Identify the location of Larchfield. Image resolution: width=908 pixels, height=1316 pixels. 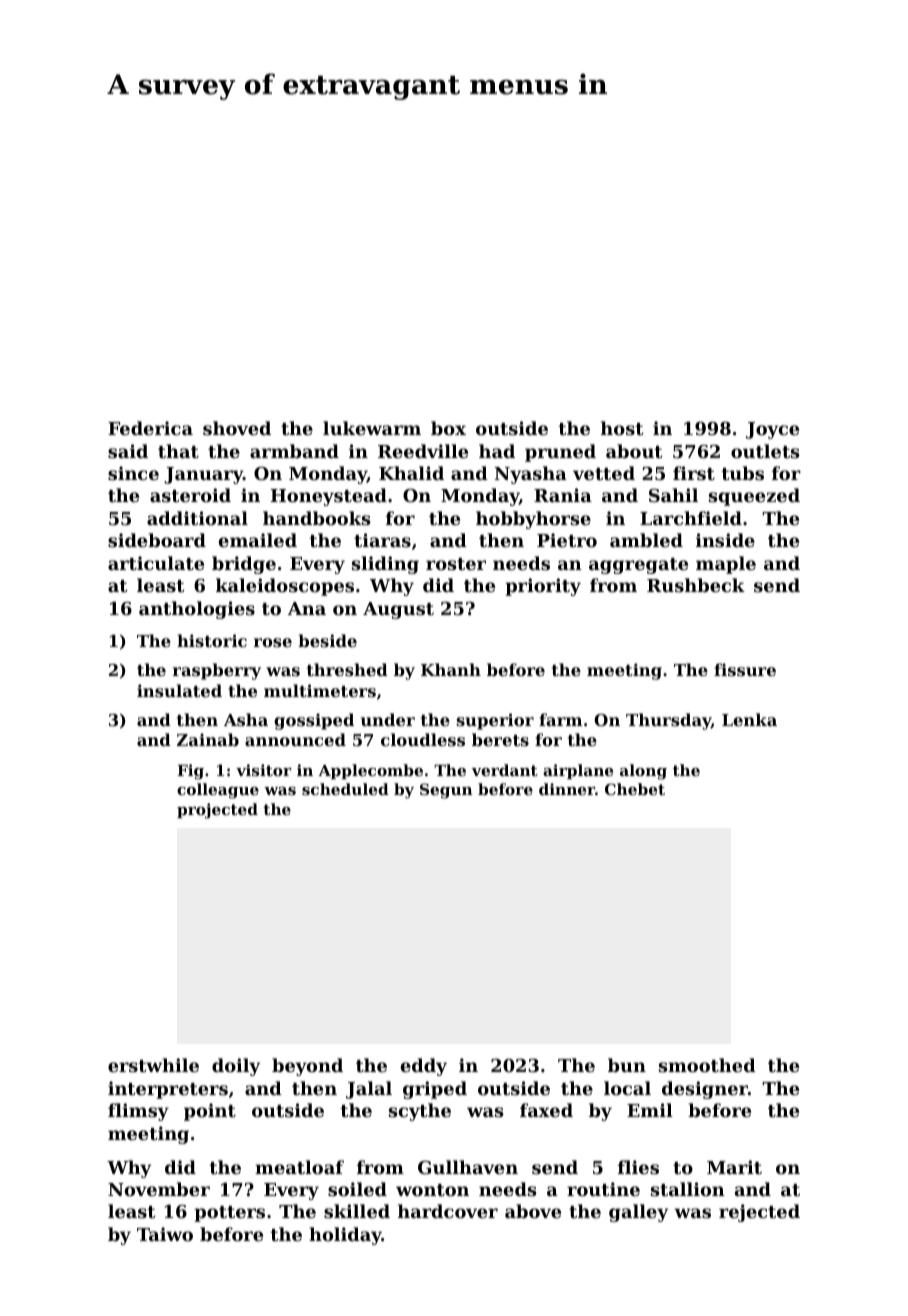
(691, 518).
